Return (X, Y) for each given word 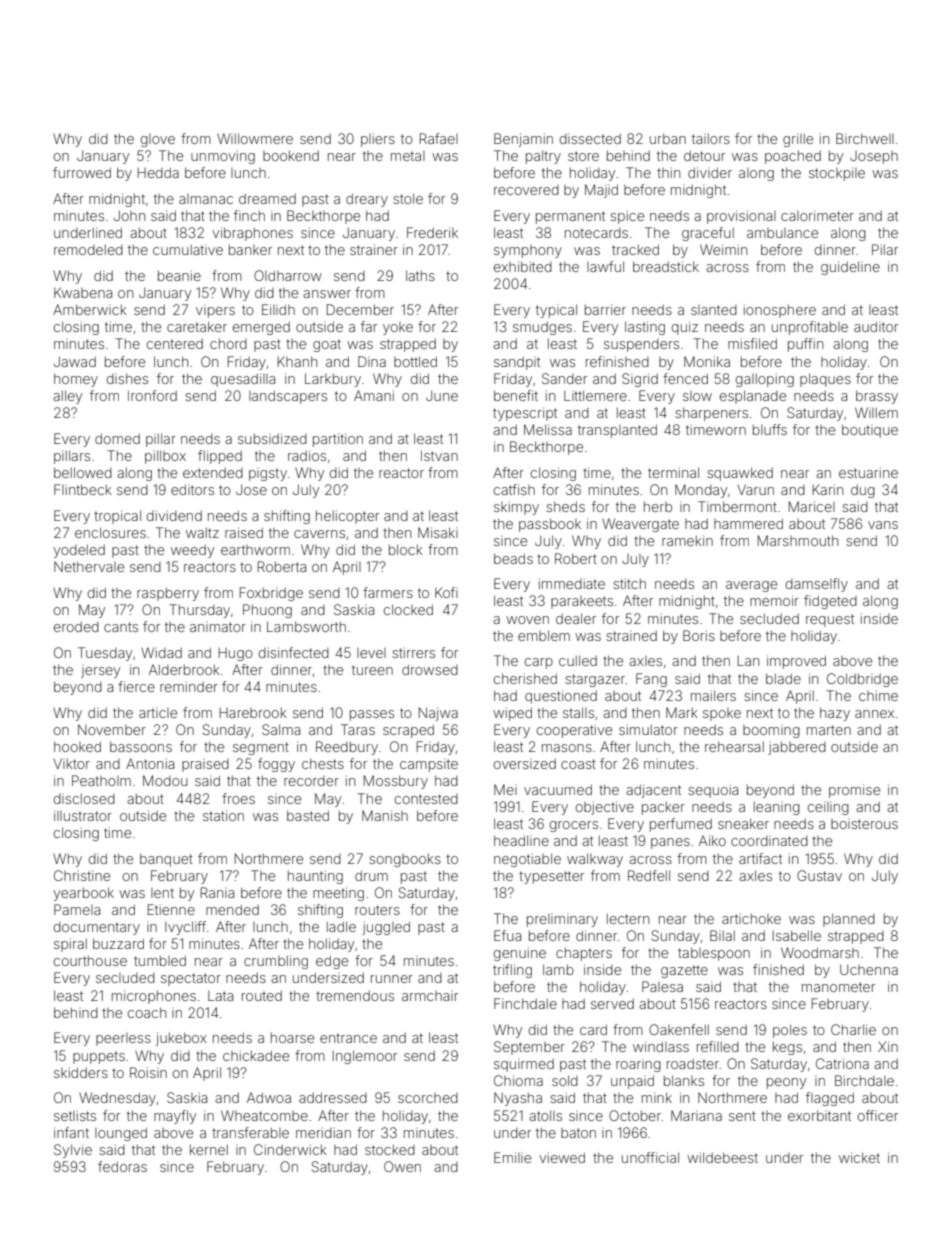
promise (854, 791)
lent (162, 893)
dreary (367, 200)
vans (883, 525)
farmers (388, 592)
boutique (870, 431)
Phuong (267, 611)
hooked (77, 746)
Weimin (723, 249)
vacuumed (558, 789)
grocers (574, 826)
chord (228, 343)
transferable (250, 1132)
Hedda (158, 172)
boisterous (864, 824)
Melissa (548, 429)
